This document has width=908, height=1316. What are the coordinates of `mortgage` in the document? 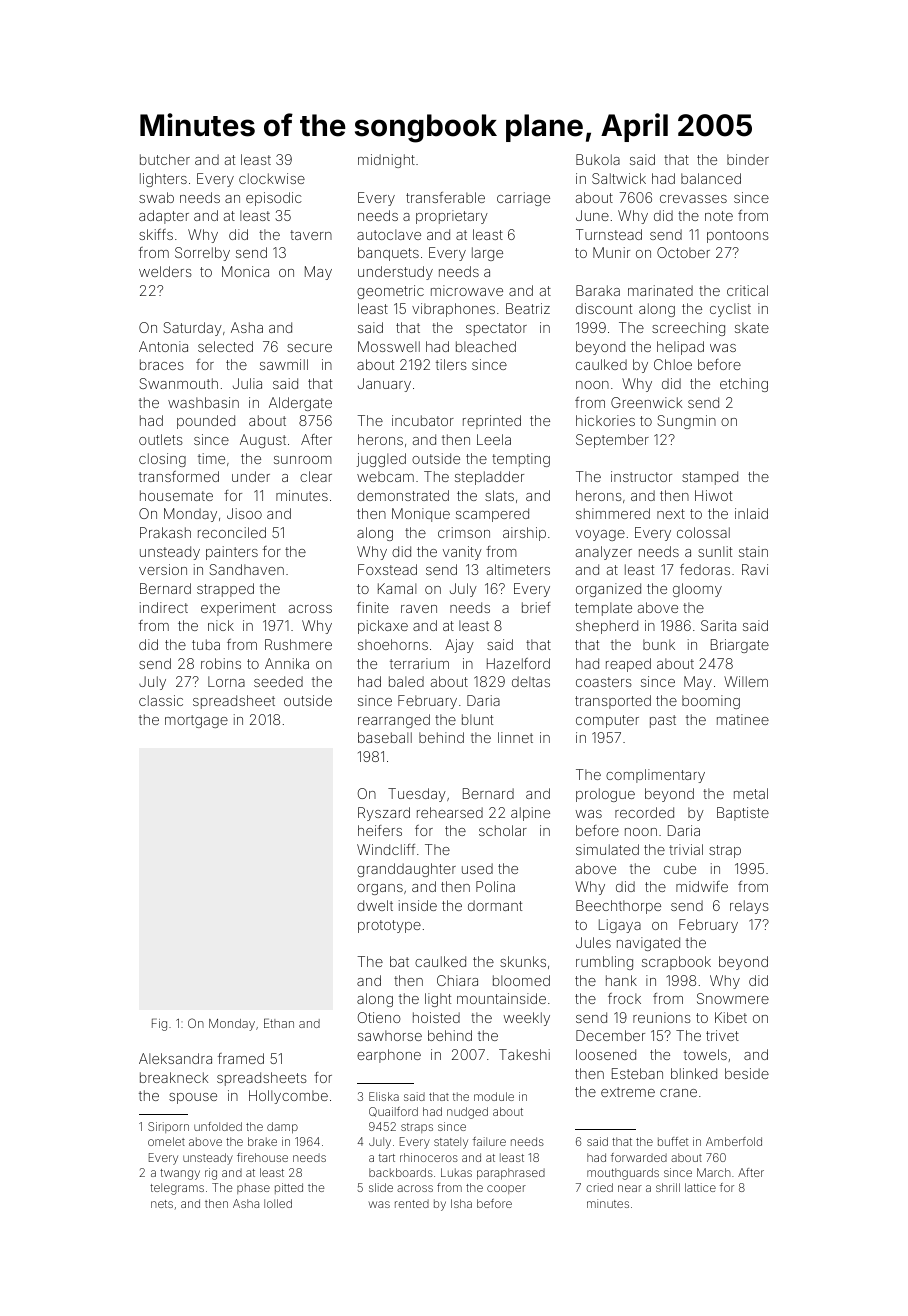 It's located at (196, 721).
